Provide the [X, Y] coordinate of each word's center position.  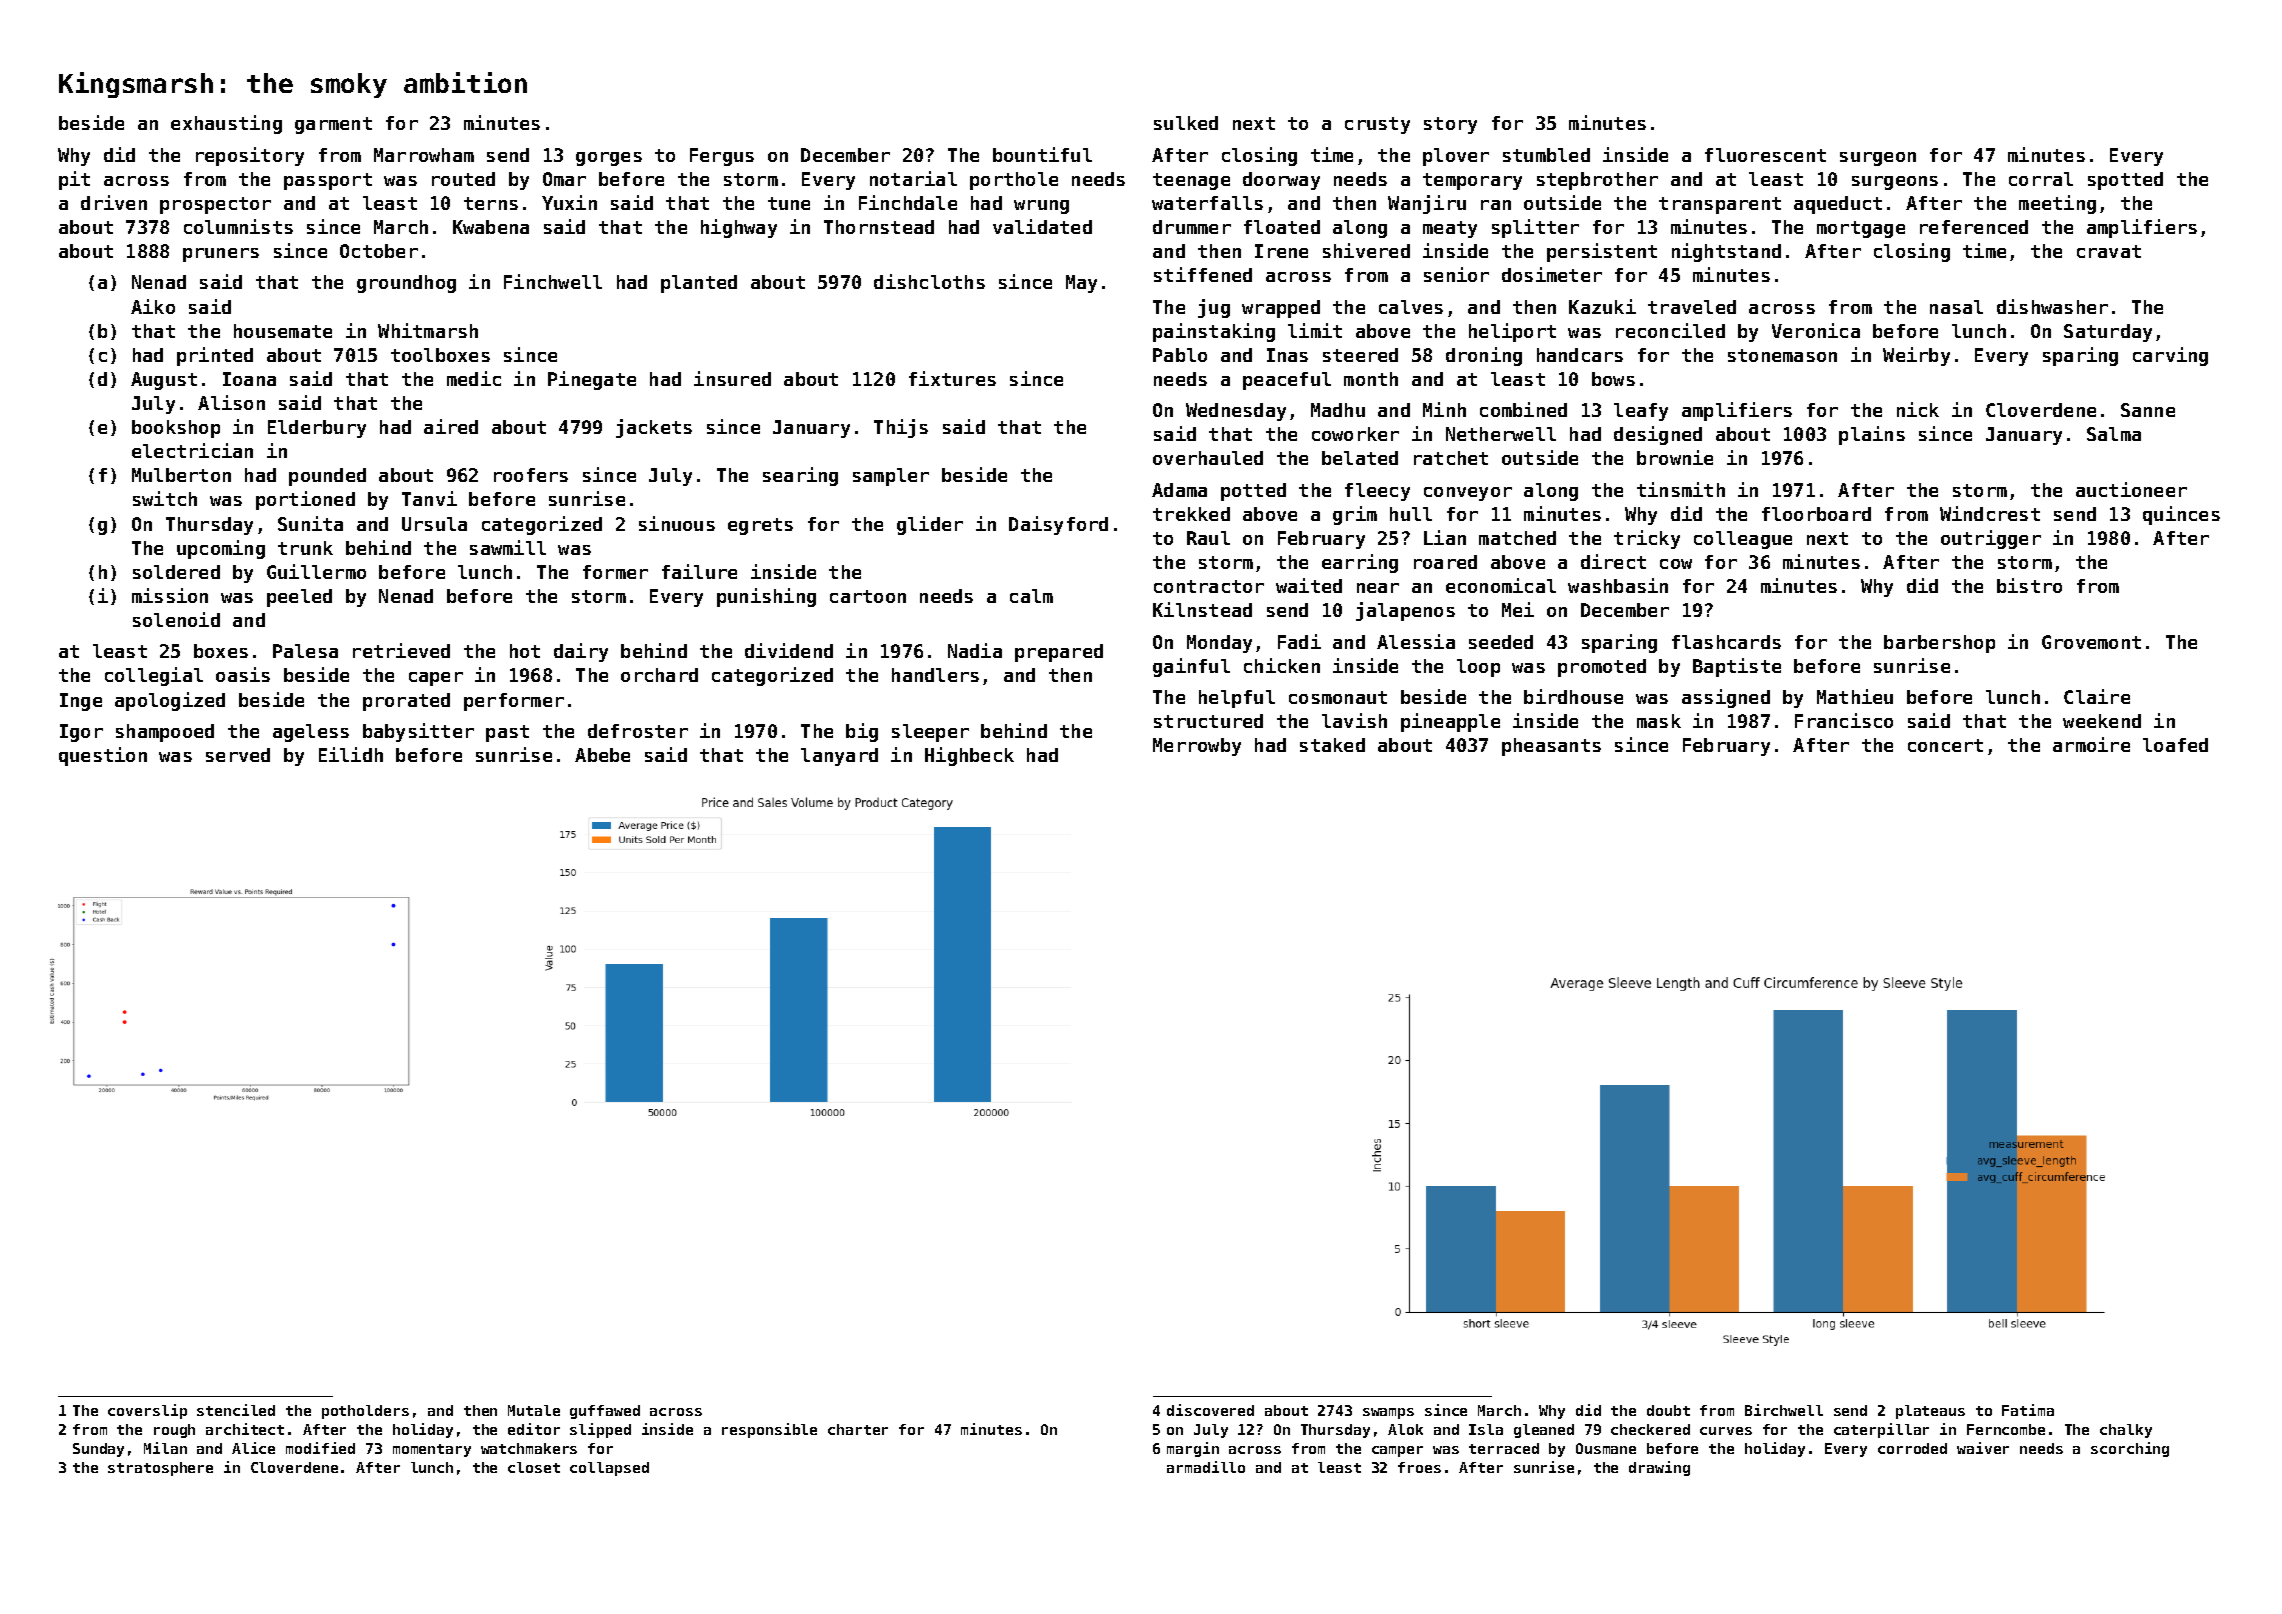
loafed [2175, 745]
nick [1918, 409]
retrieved [401, 650]
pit [74, 180]
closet [534, 1467]
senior [1456, 274]
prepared [1059, 653]
